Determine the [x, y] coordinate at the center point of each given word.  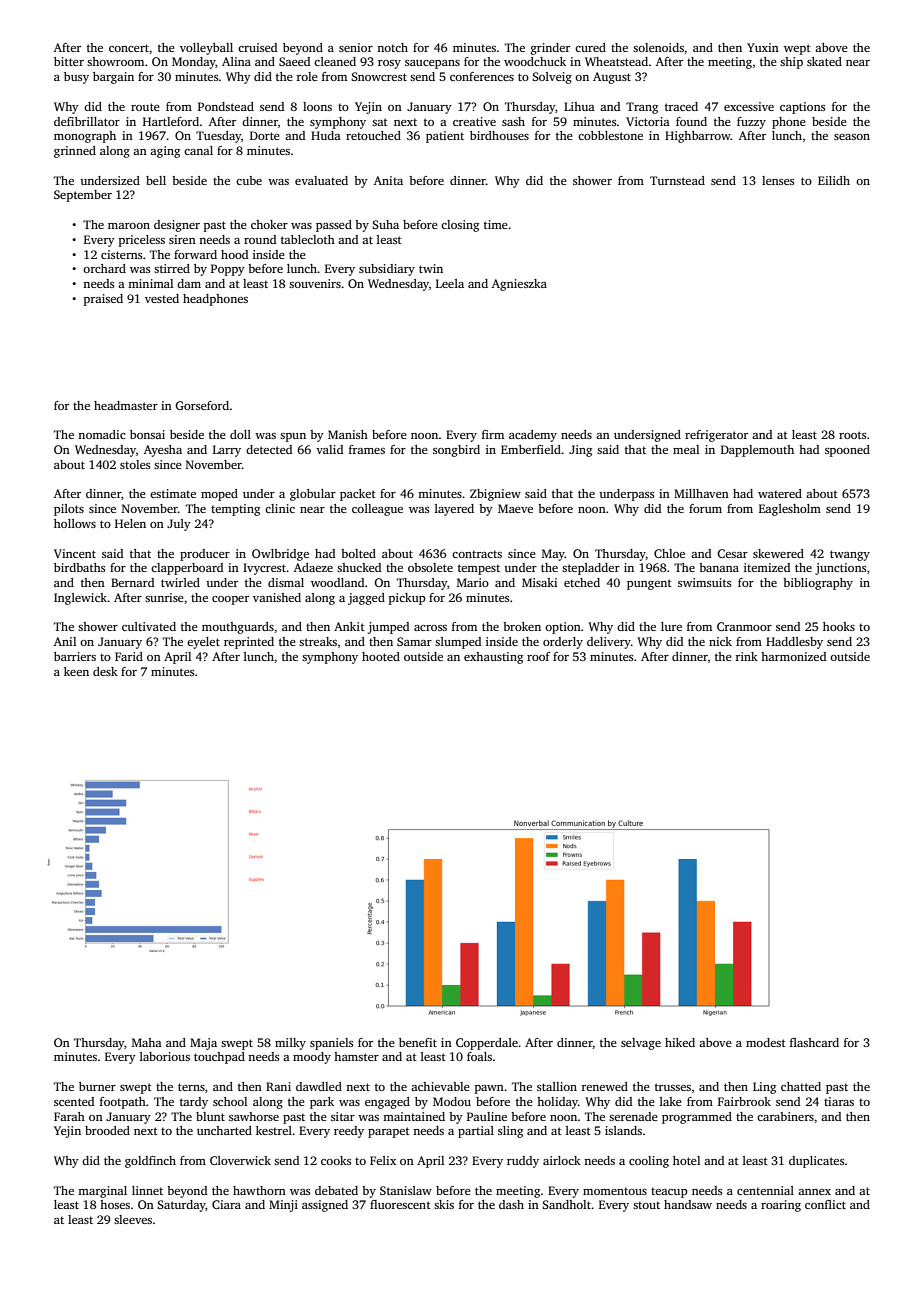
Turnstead [677, 180]
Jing [580, 451]
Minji [283, 1206]
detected [269, 449]
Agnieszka [519, 285]
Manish [348, 434]
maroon [129, 226]
